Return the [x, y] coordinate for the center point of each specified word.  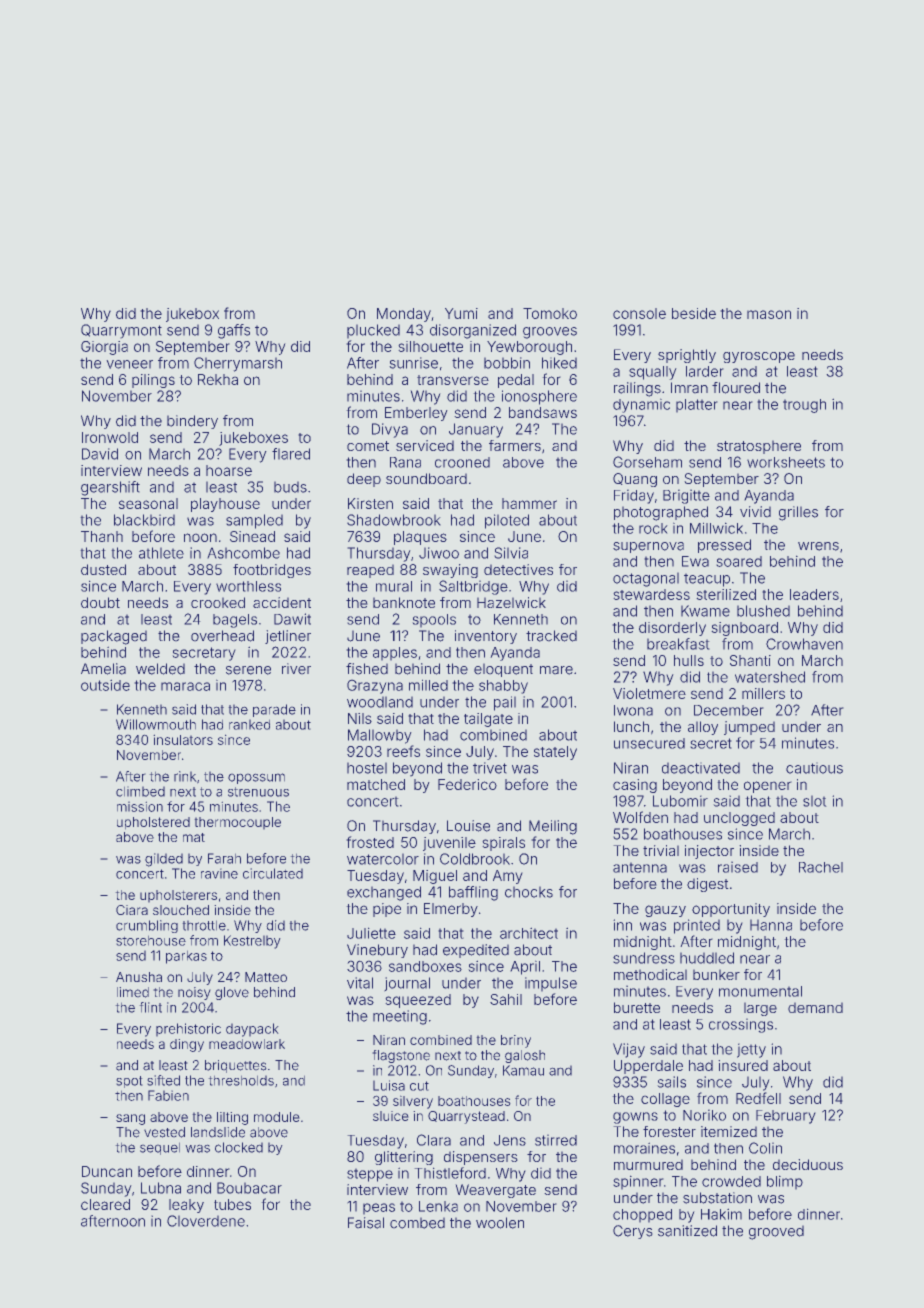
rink [185, 776]
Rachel [821, 867]
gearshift [110, 488]
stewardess [652, 594]
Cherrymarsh [238, 364]
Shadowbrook [393, 520]
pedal [516, 381]
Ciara [132, 910]
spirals [504, 844]
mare [556, 670]
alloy [703, 728]
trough [804, 406]
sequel [160, 1149]
